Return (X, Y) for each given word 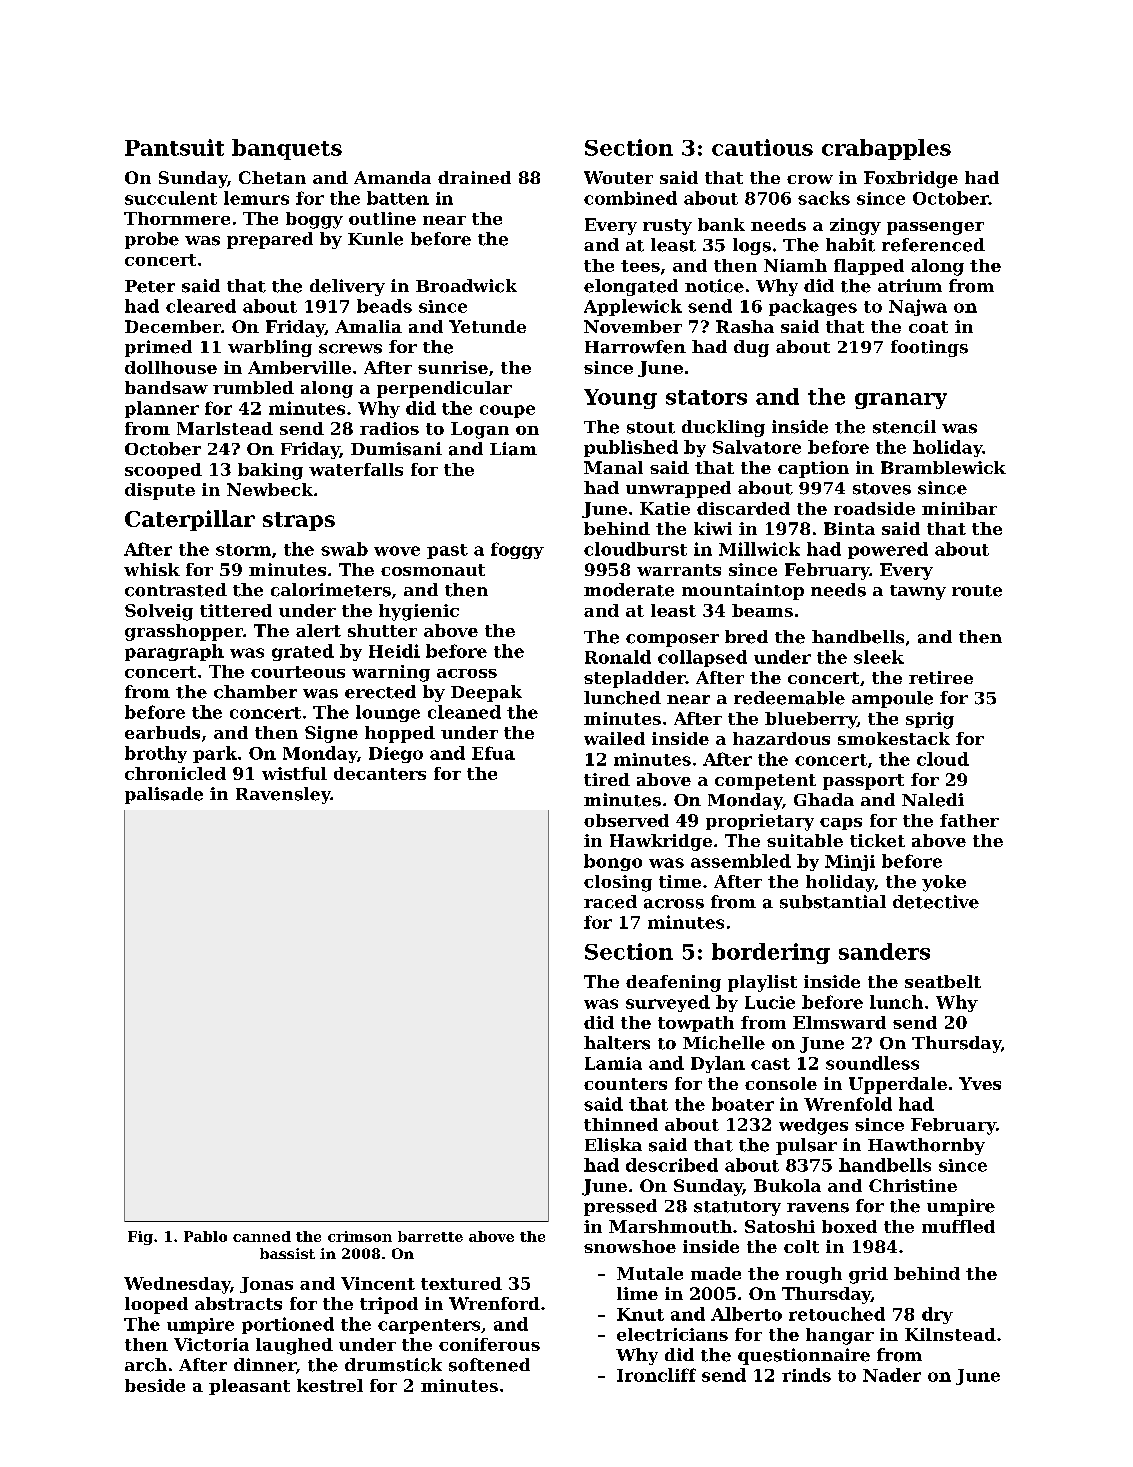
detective (936, 902)
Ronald (618, 657)
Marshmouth (670, 1226)
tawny (918, 592)
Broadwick (466, 286)
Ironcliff (656, 1375)
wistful (294, 773)
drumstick (393, 1365)
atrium (910, 285)
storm (243, 550)
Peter (150, 286)
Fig (140, 1238)
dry (937, 1315)
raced (610, 902)
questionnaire (804, 1356)
